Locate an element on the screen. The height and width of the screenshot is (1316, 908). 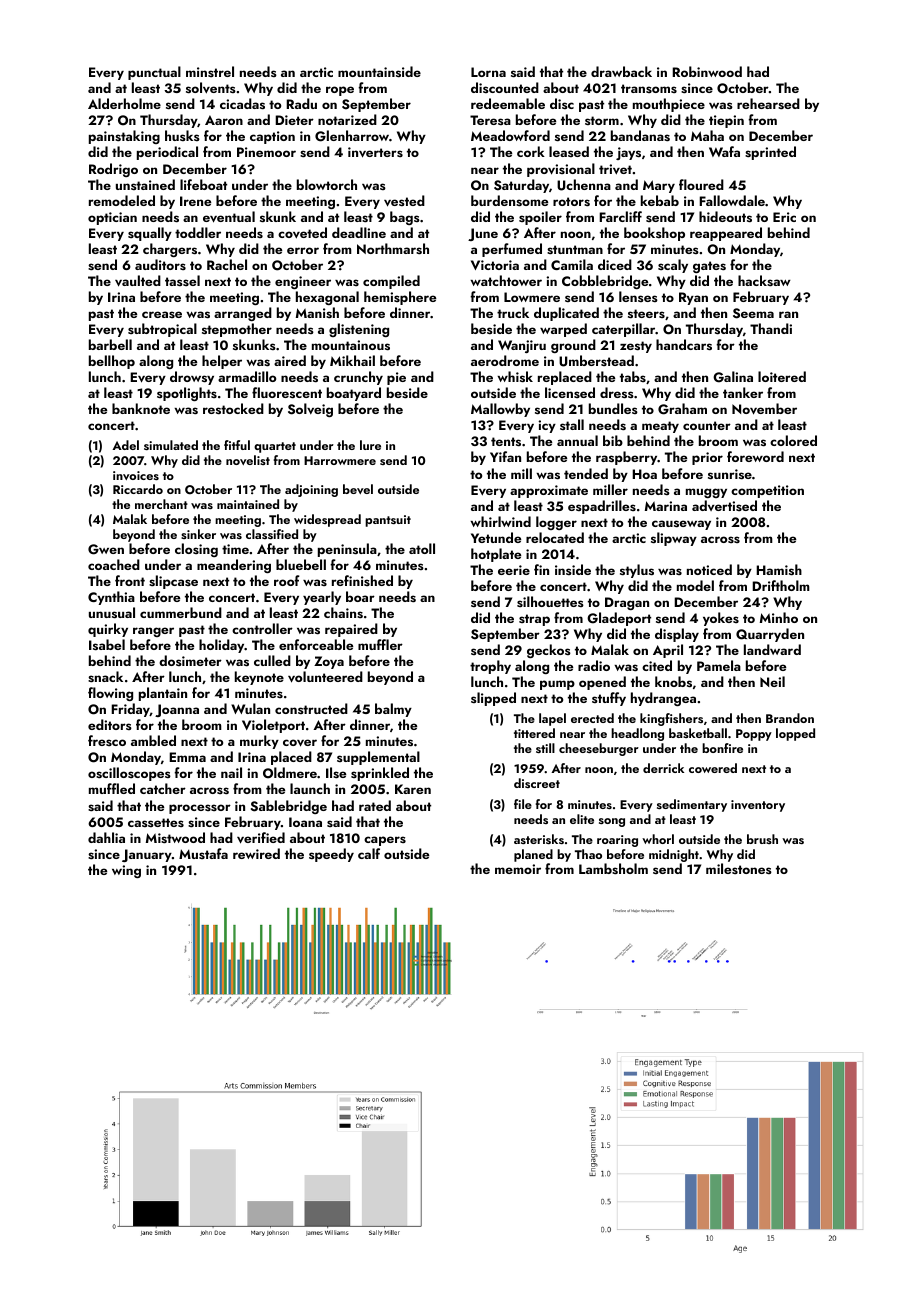
muffled is located at coordinates (112, 788).
